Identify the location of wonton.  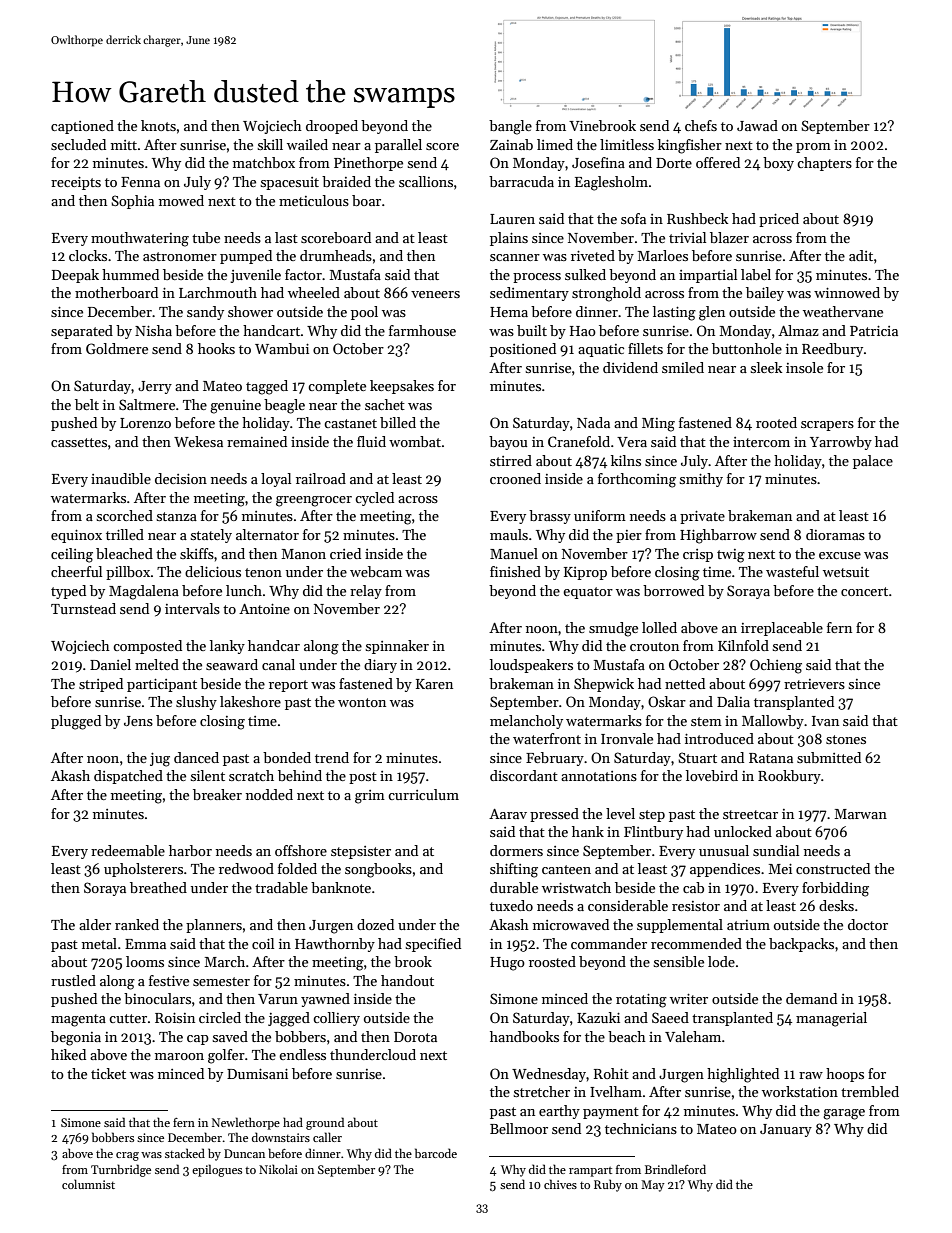
(362, 702).
